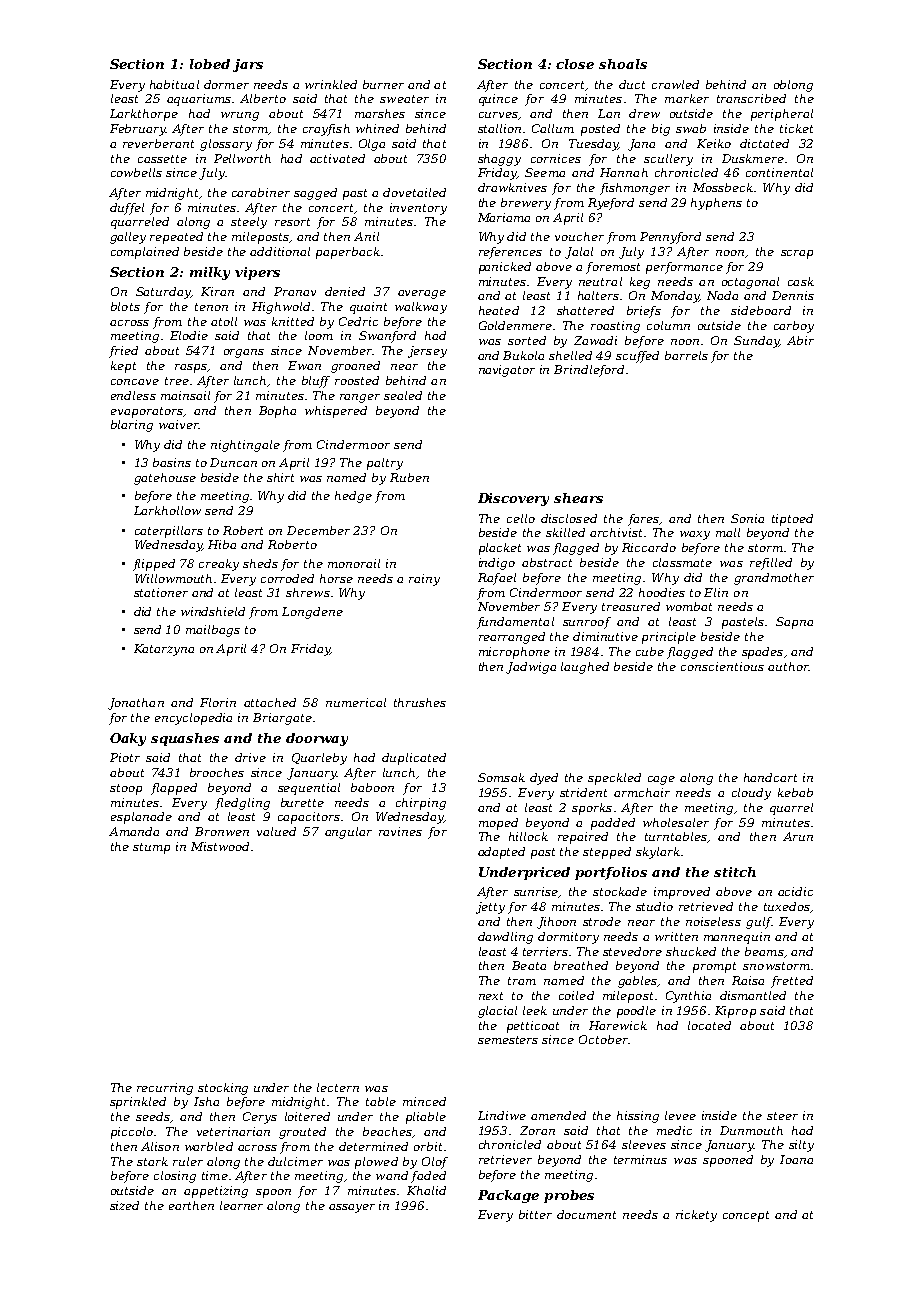 The height and width of the screenshot is (1308, 924). I want to click on rickety, so click(696, 1216).
